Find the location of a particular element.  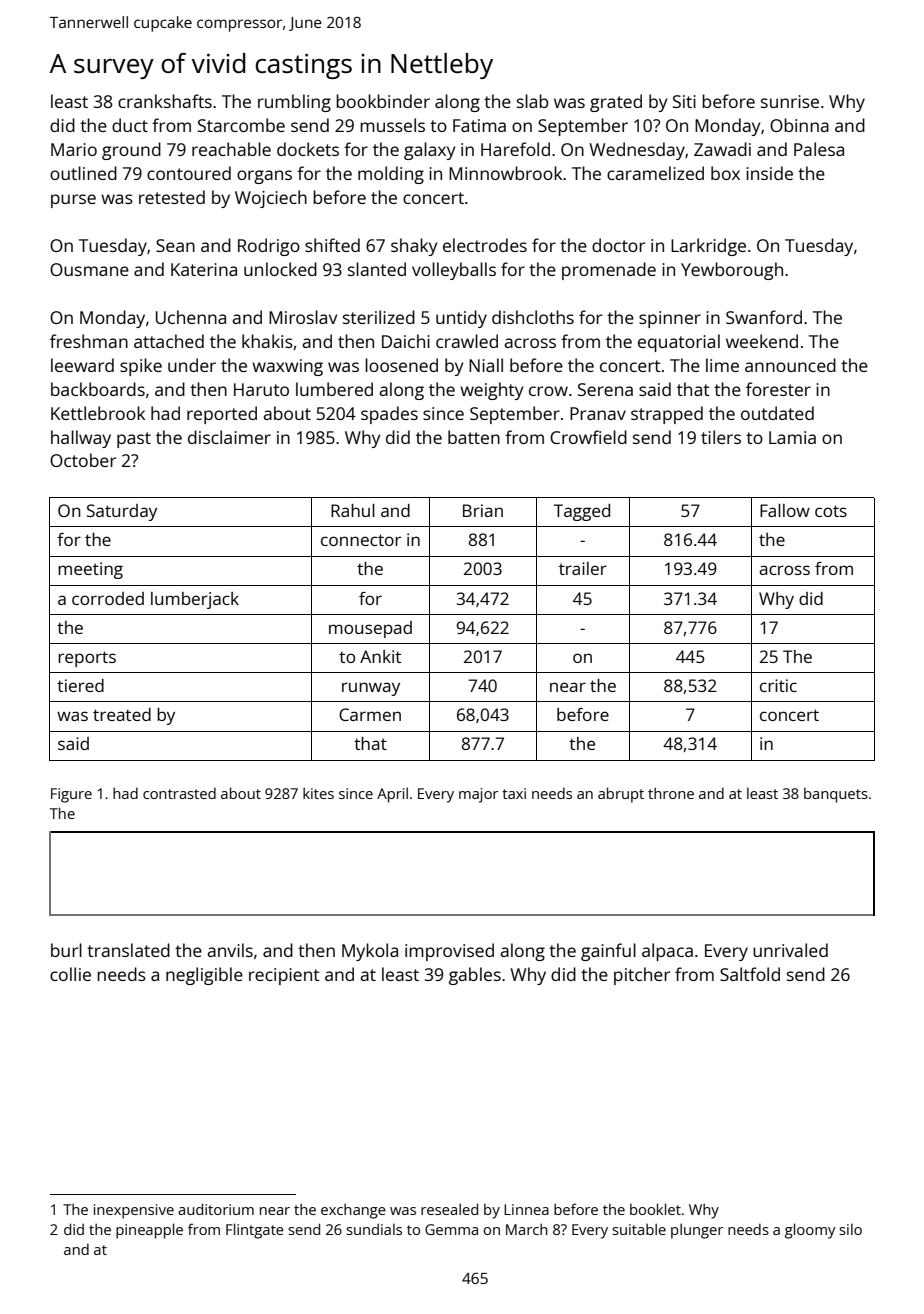

taxi is located at coordinates (514, 793).
